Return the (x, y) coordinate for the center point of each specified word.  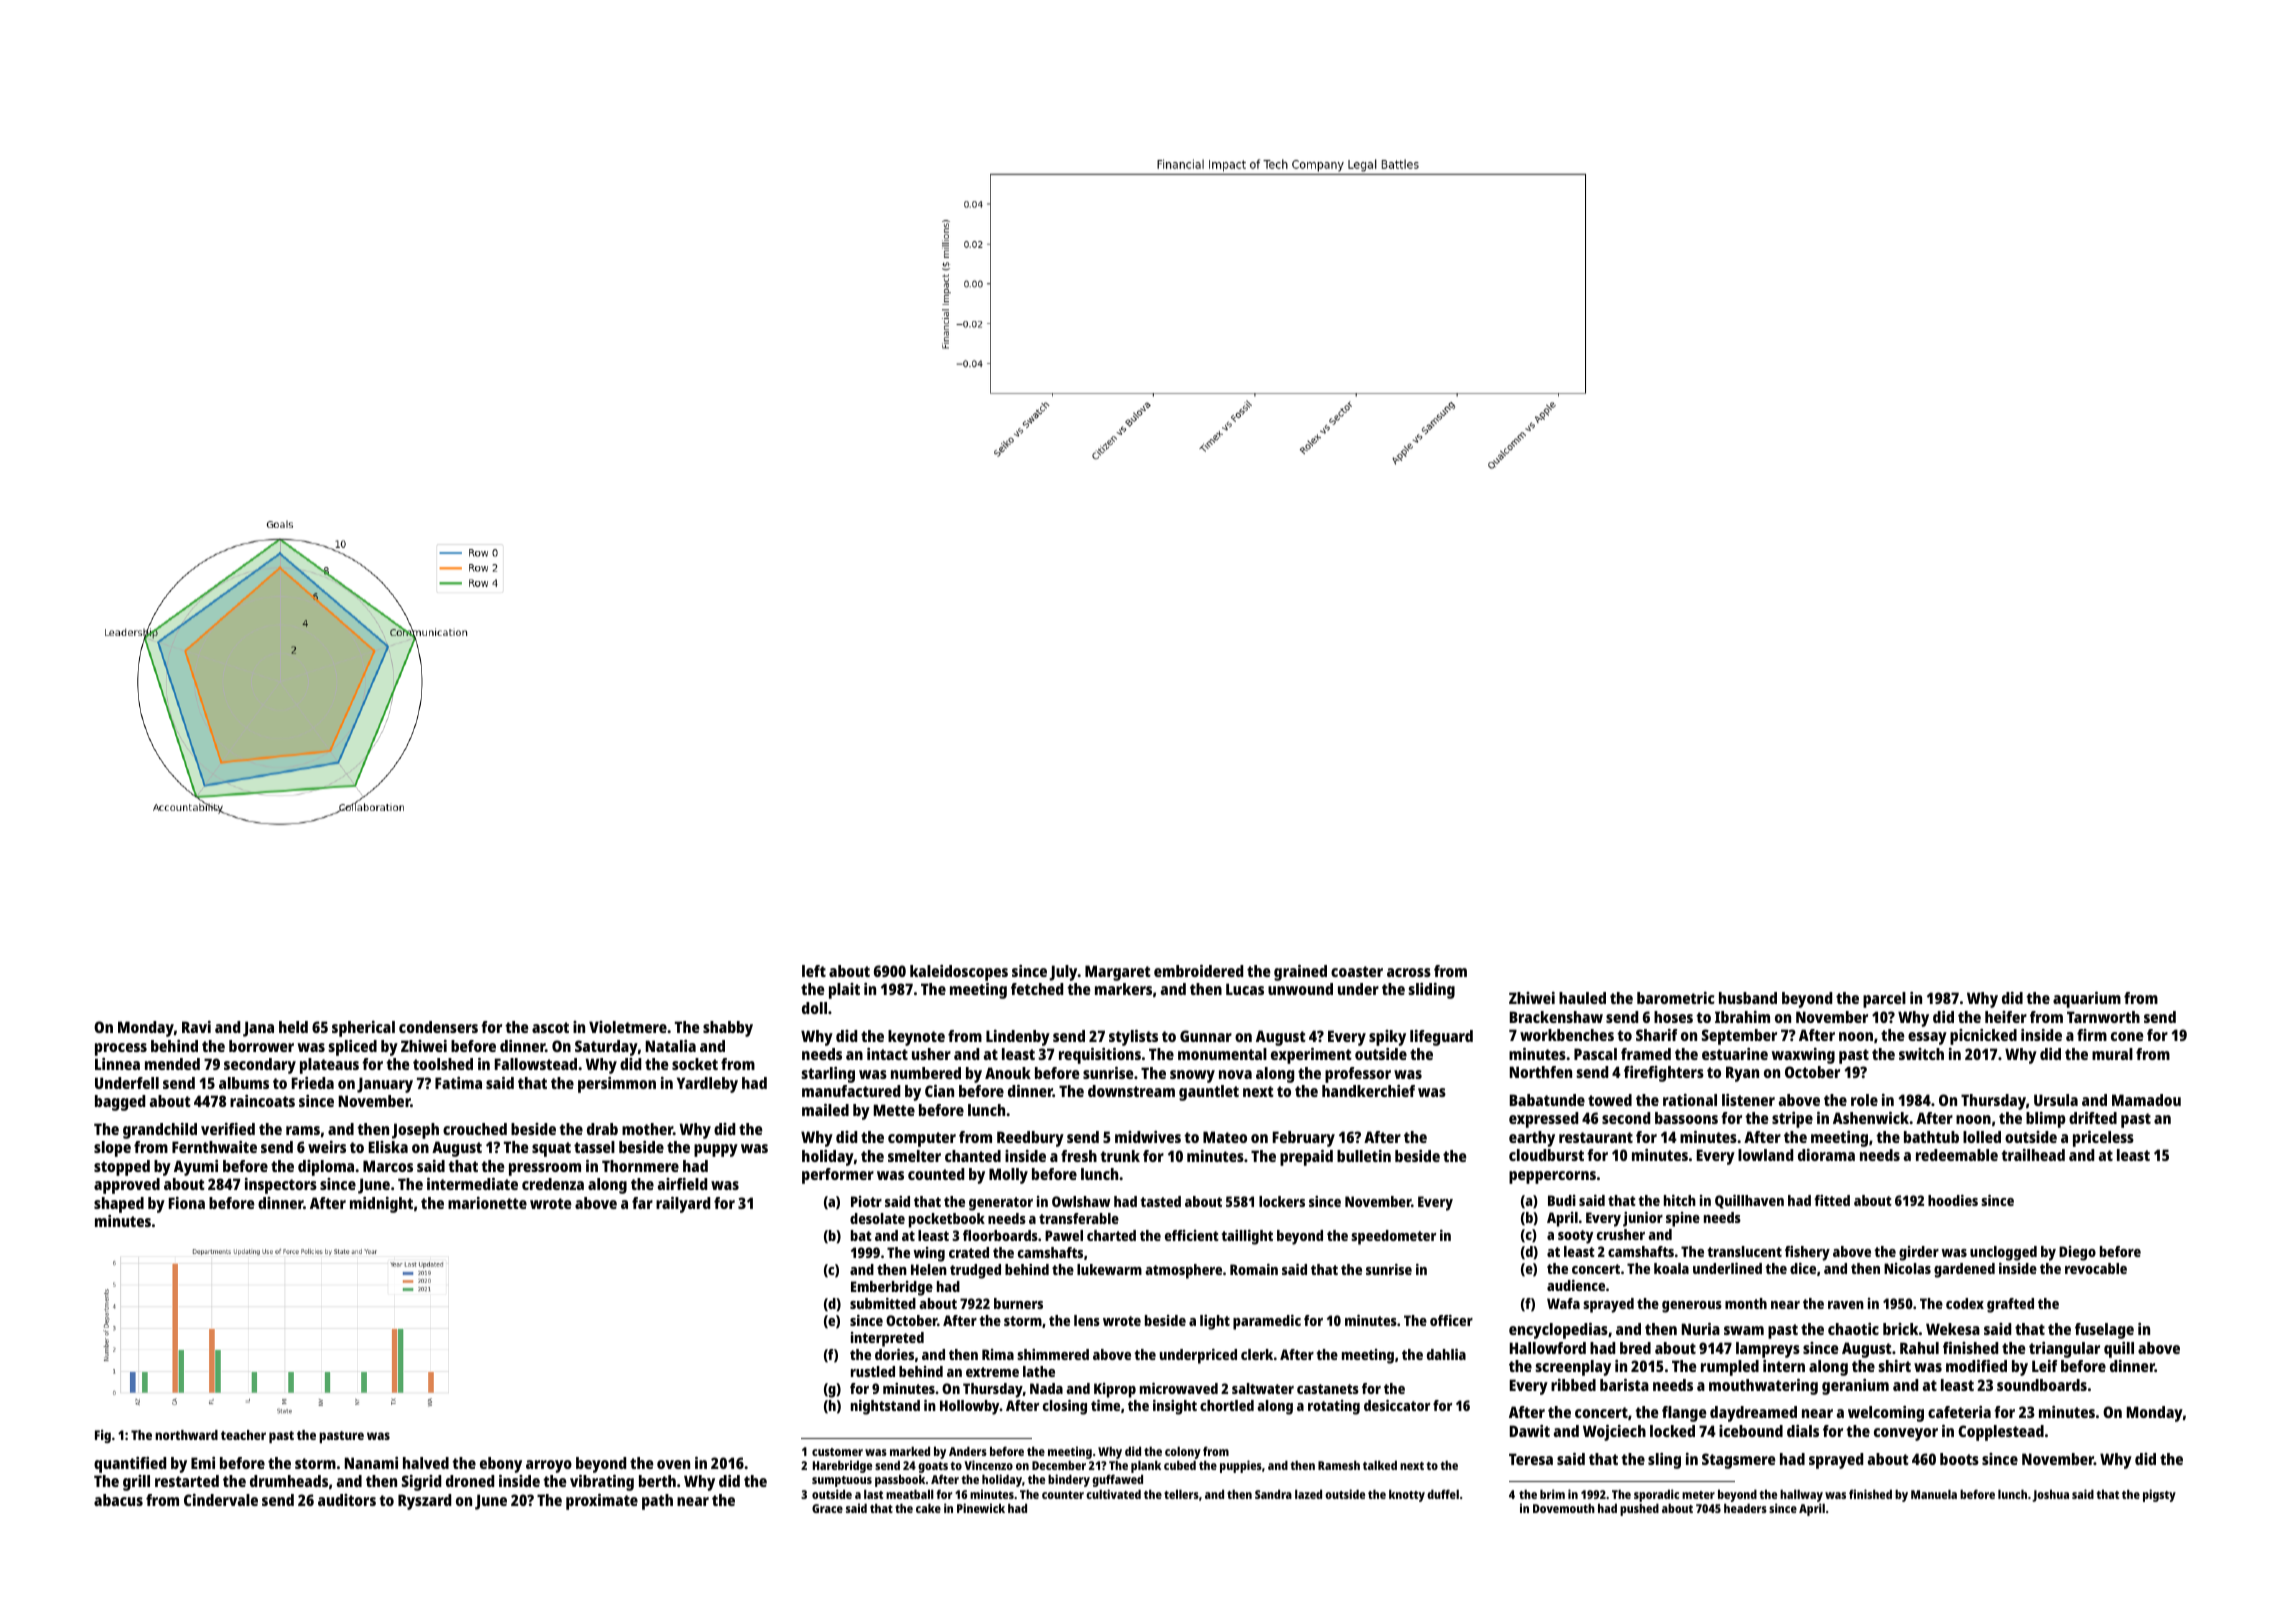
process (121, 1049)
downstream (1131, 1091)
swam (1744, 1330)
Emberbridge (892, 1288)
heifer (2006, 1017)
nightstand (885, 1407)
